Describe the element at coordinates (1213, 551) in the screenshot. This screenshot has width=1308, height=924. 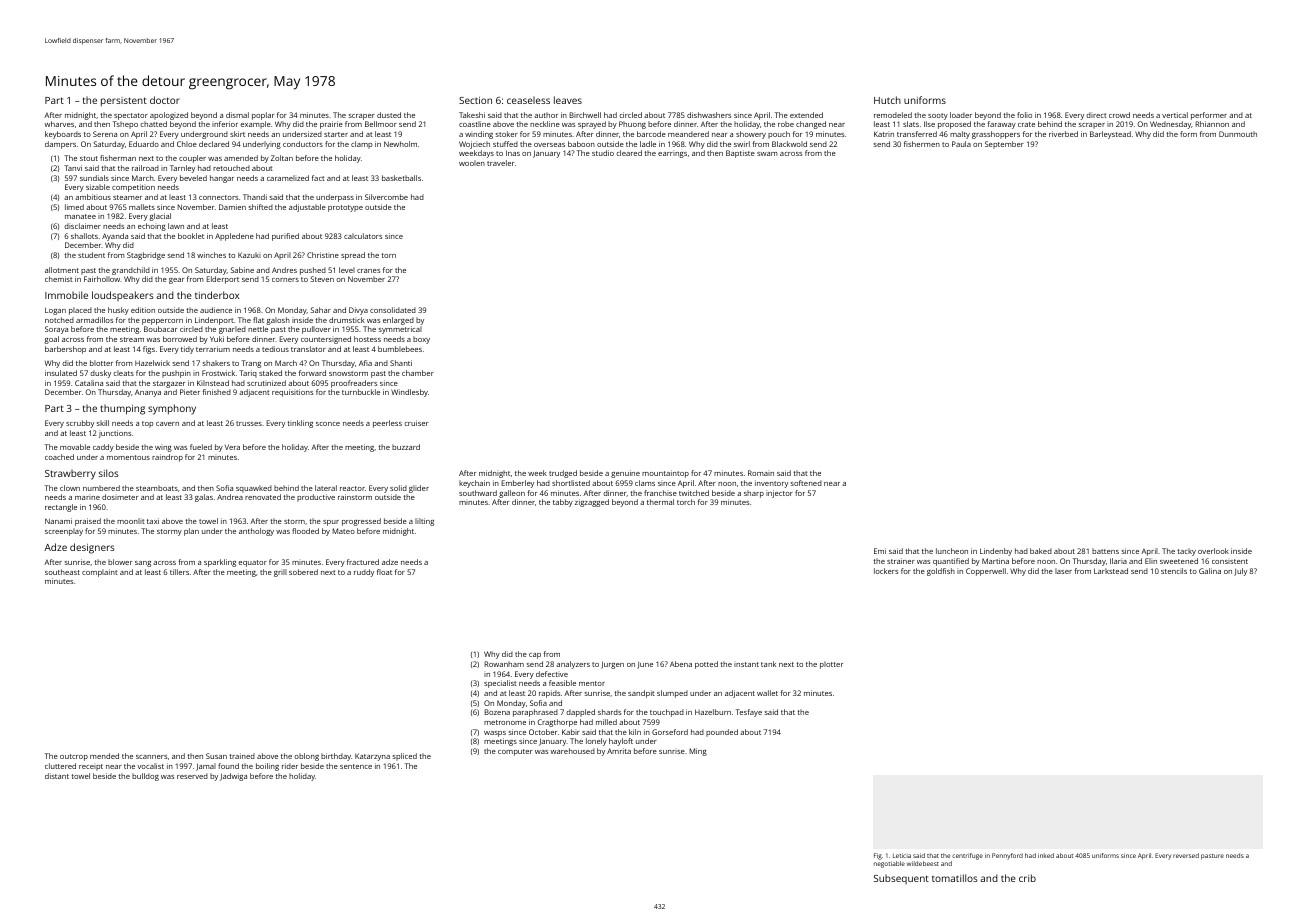
I see `overlook` at that location.
